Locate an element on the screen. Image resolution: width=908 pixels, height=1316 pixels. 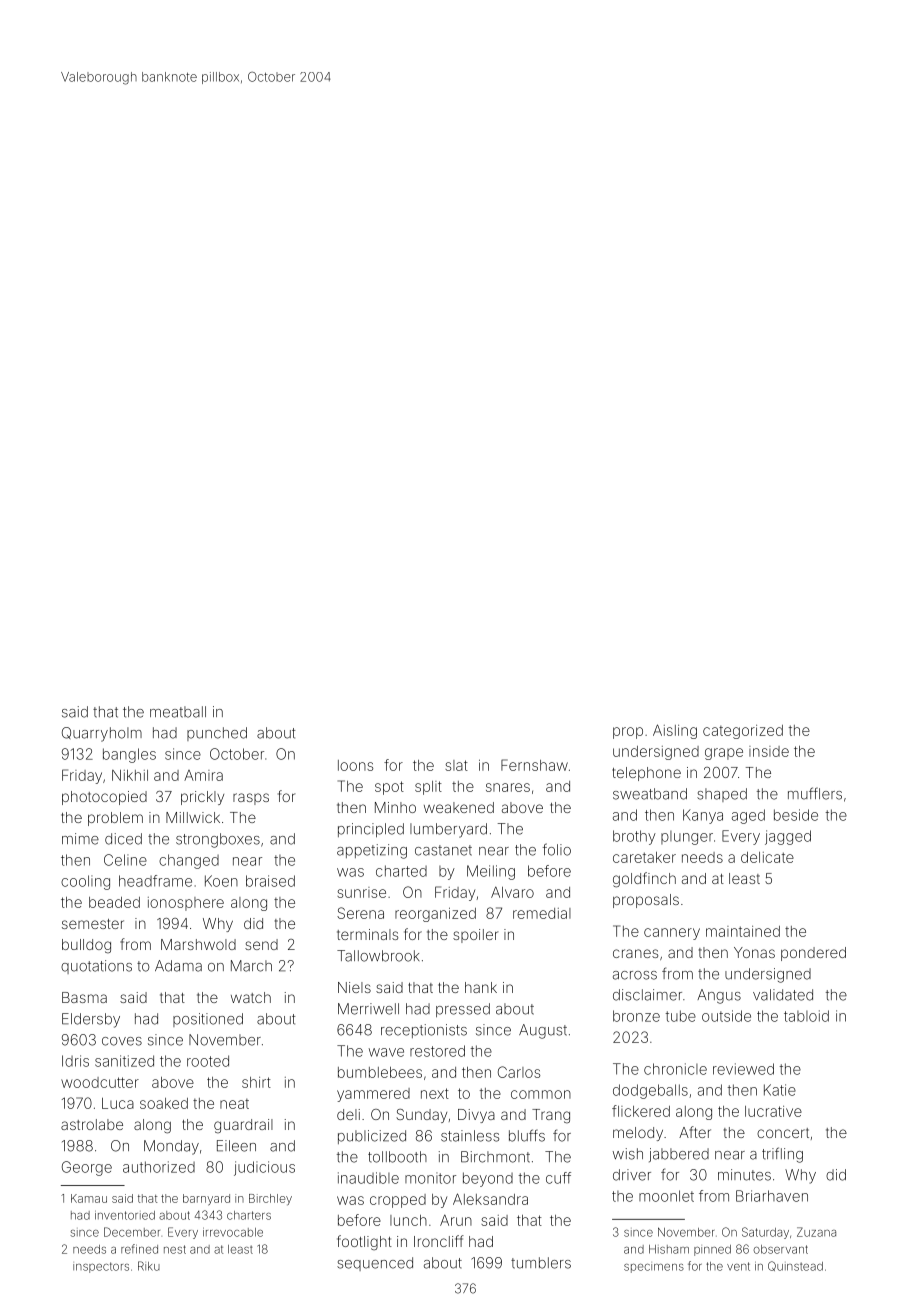
rasps is located at coordinates (251, 799).
